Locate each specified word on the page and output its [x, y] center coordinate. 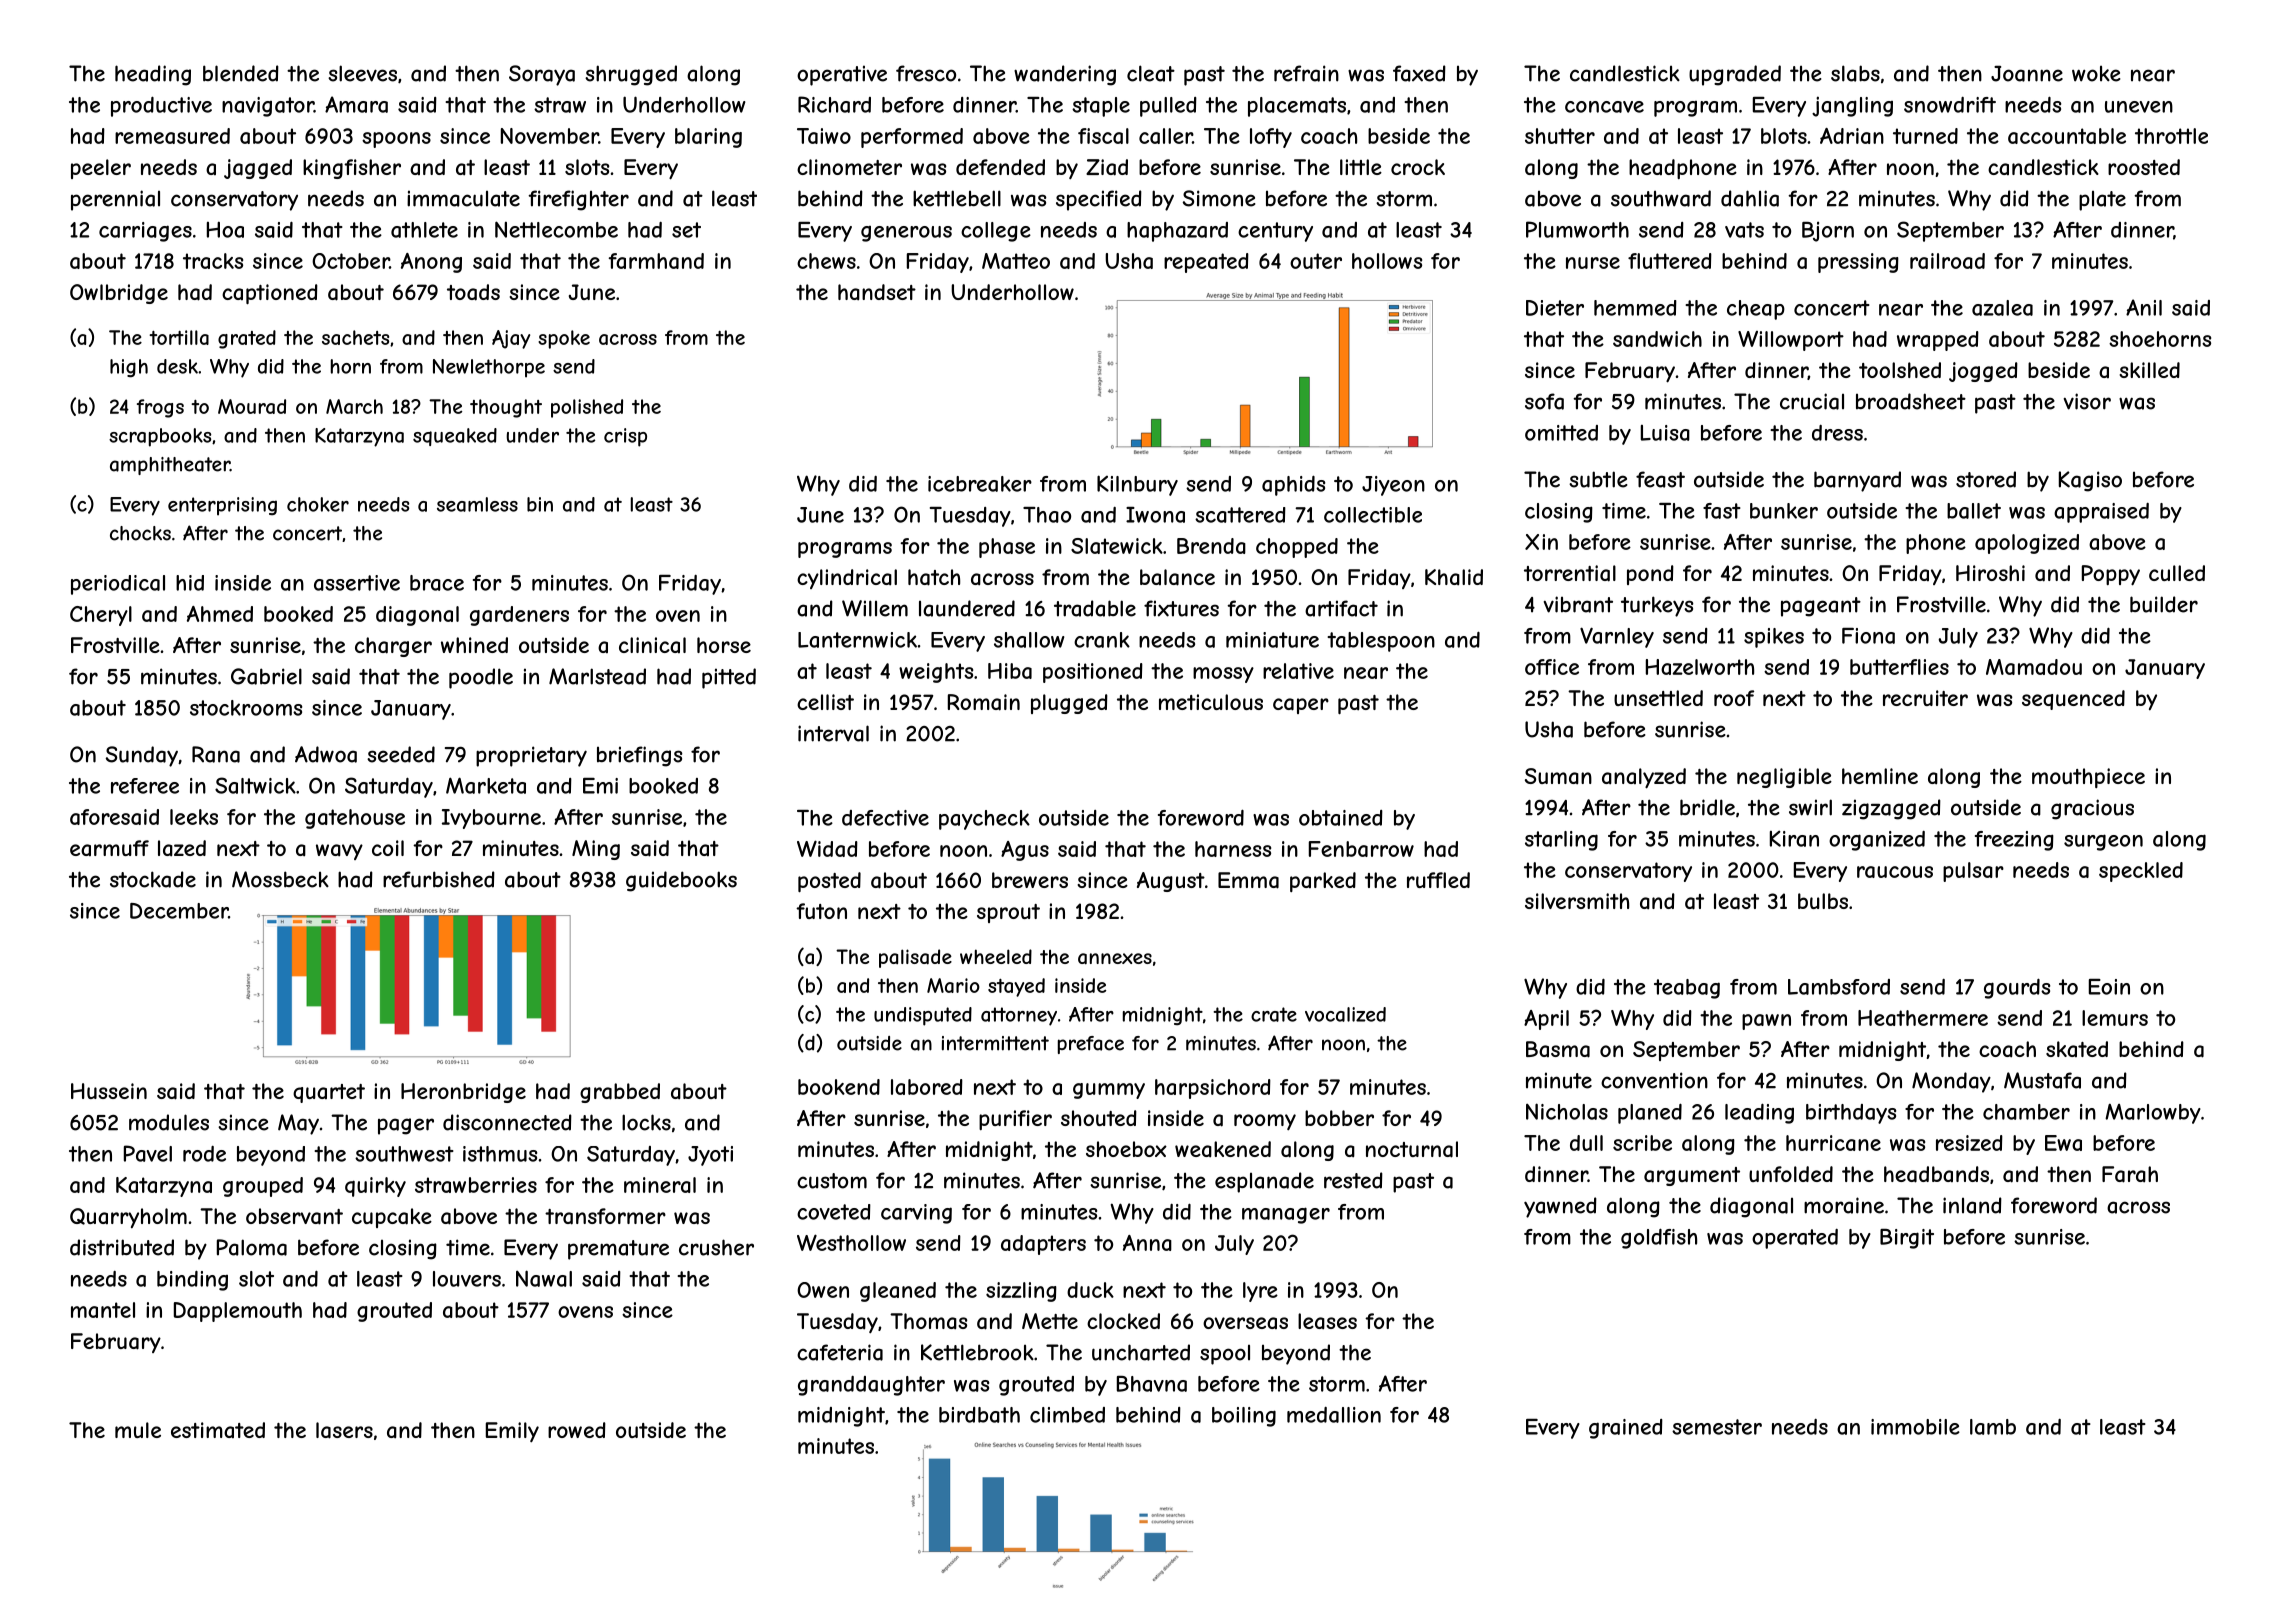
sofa [1544, 401]
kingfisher [352, 169]
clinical [652, 645]
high [129, 368]
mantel [103, 1310]
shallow [1029, 640]
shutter [1560, 136]
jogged [1983, 372]
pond [1650, 575]
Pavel [148, 1153]
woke [2096, 74]
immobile [1915, 1427]
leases [1327, 1321]
